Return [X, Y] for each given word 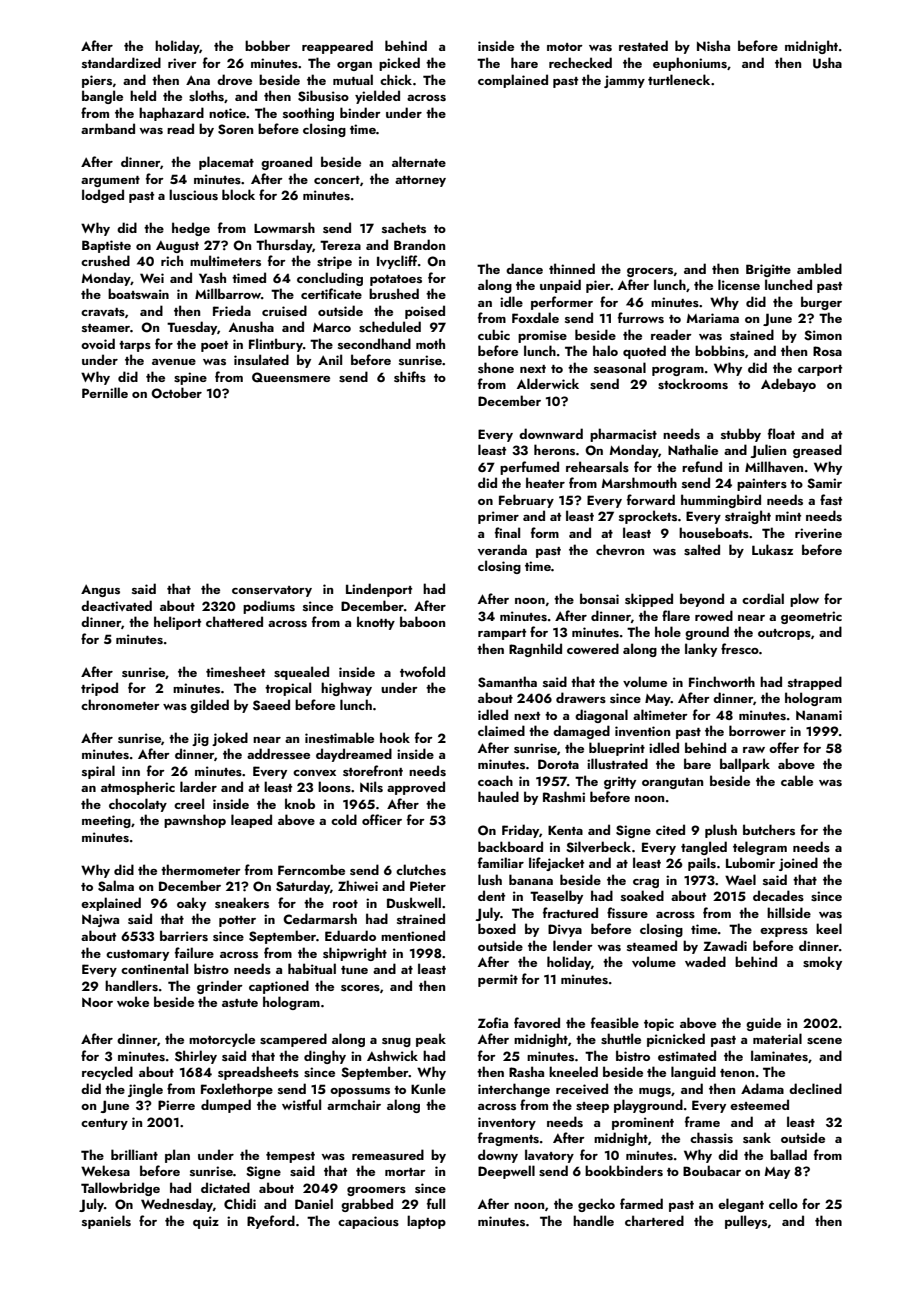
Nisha [713, 46]
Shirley [196, 1057]
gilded [209, 706]
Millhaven [774, 467]
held [143, 95]
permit [498, 980]
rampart [502, 634]
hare [524, 62]
